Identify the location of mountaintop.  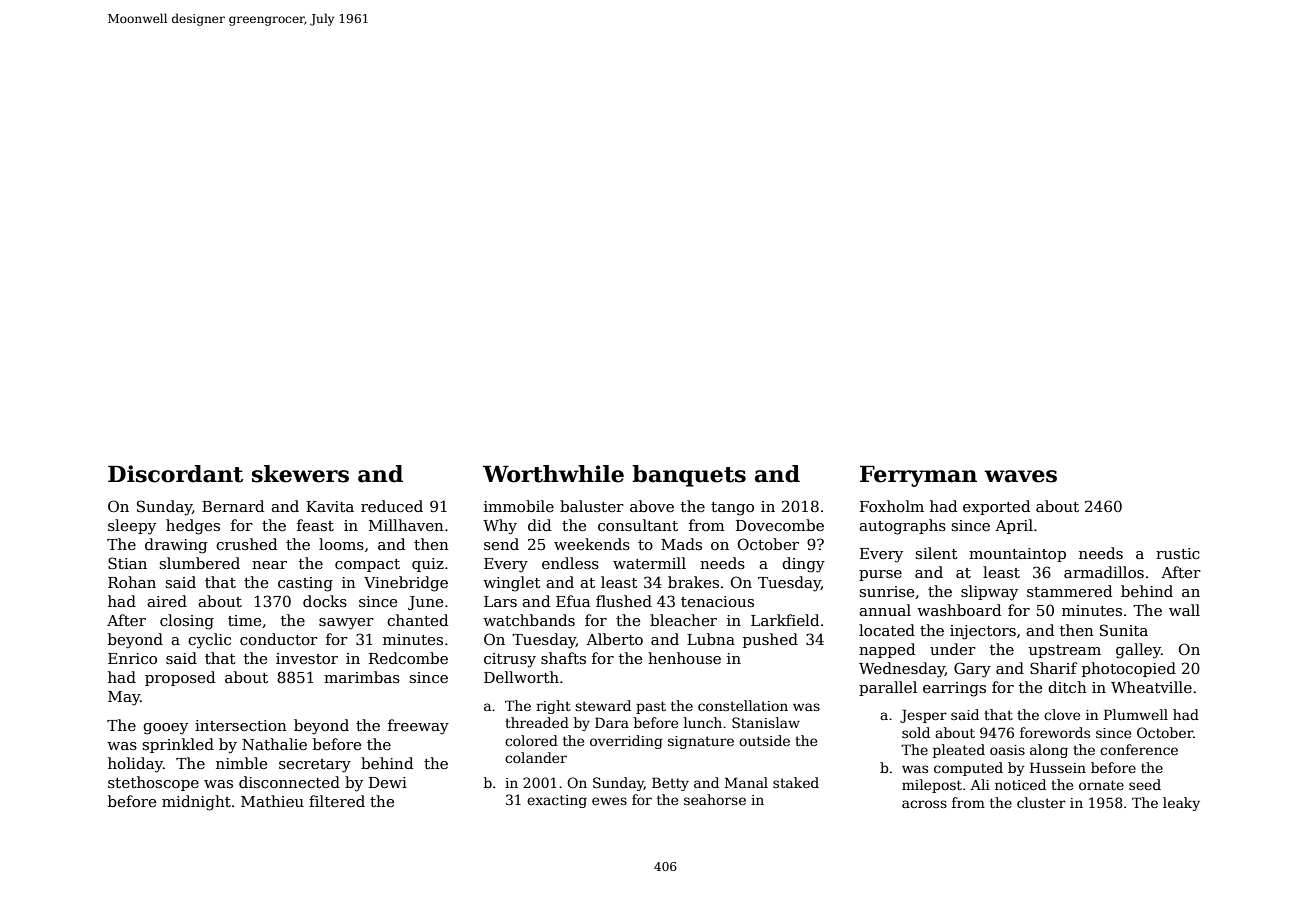
(1017, 555).
